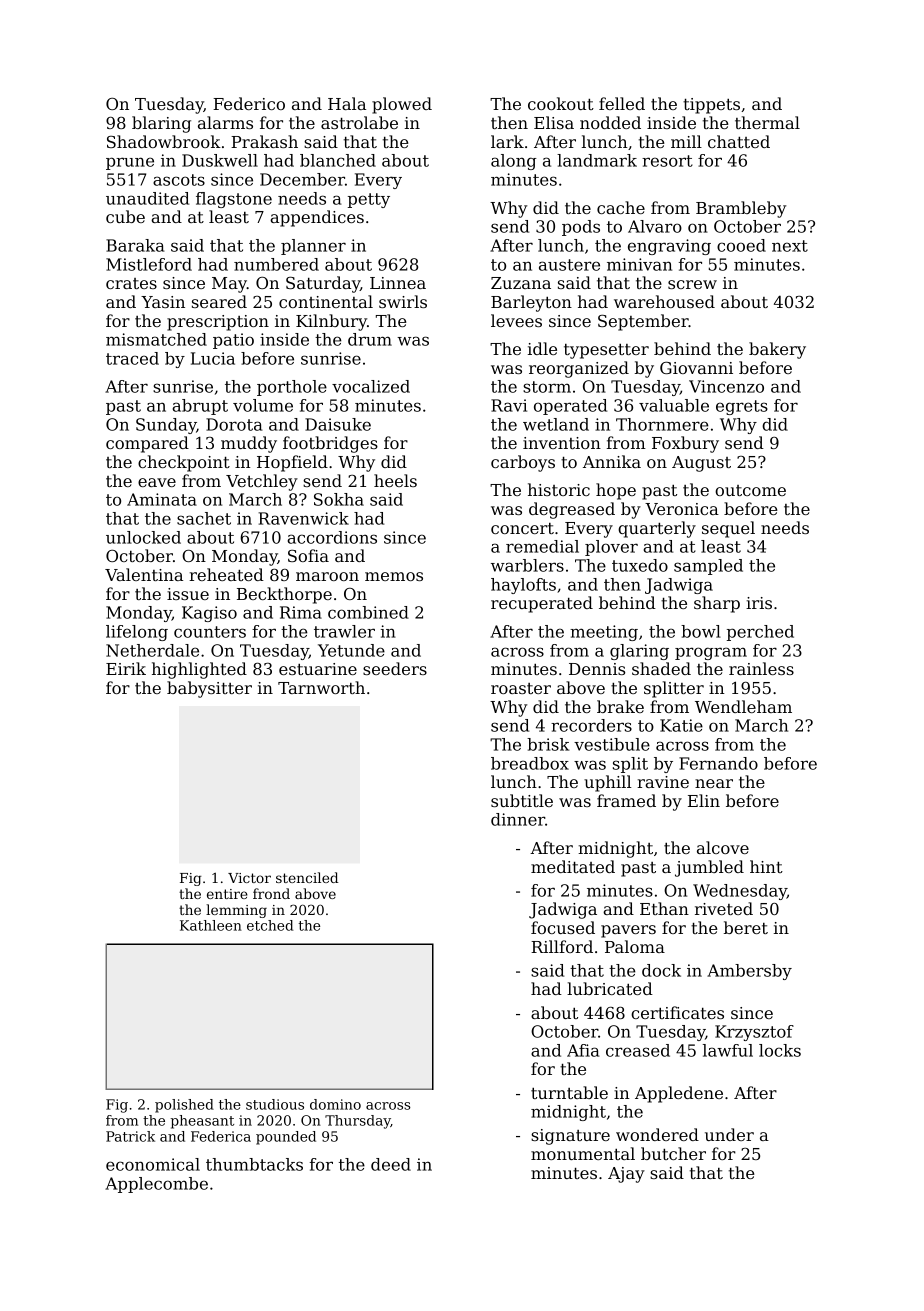 The image size is (924, 1311). What do you see at coordinates (562, 946) in the screenshot?
I see `Rillford` at bounding box center [562, 946].
